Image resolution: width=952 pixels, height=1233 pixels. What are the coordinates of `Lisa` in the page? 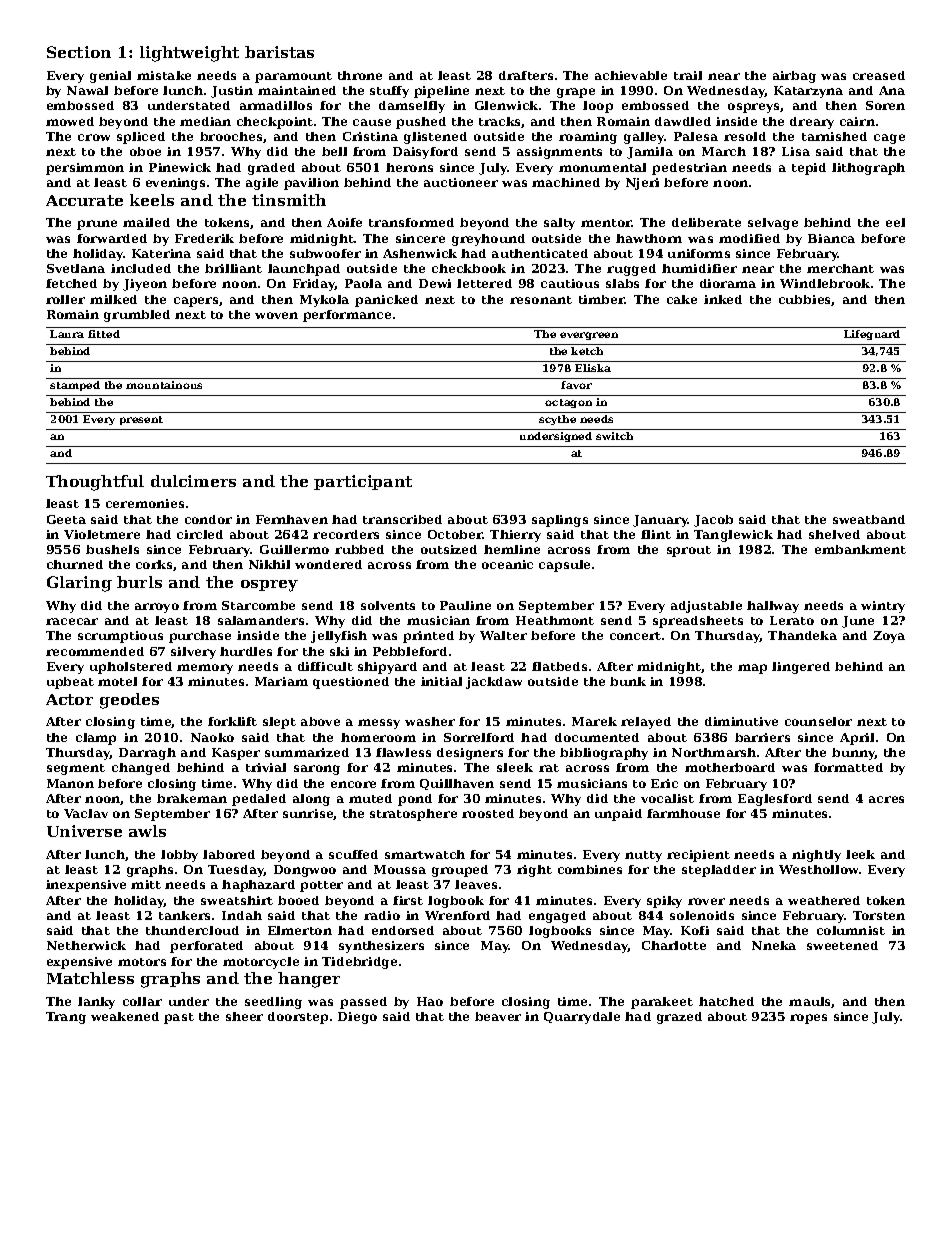 It's located at (796, 151).
